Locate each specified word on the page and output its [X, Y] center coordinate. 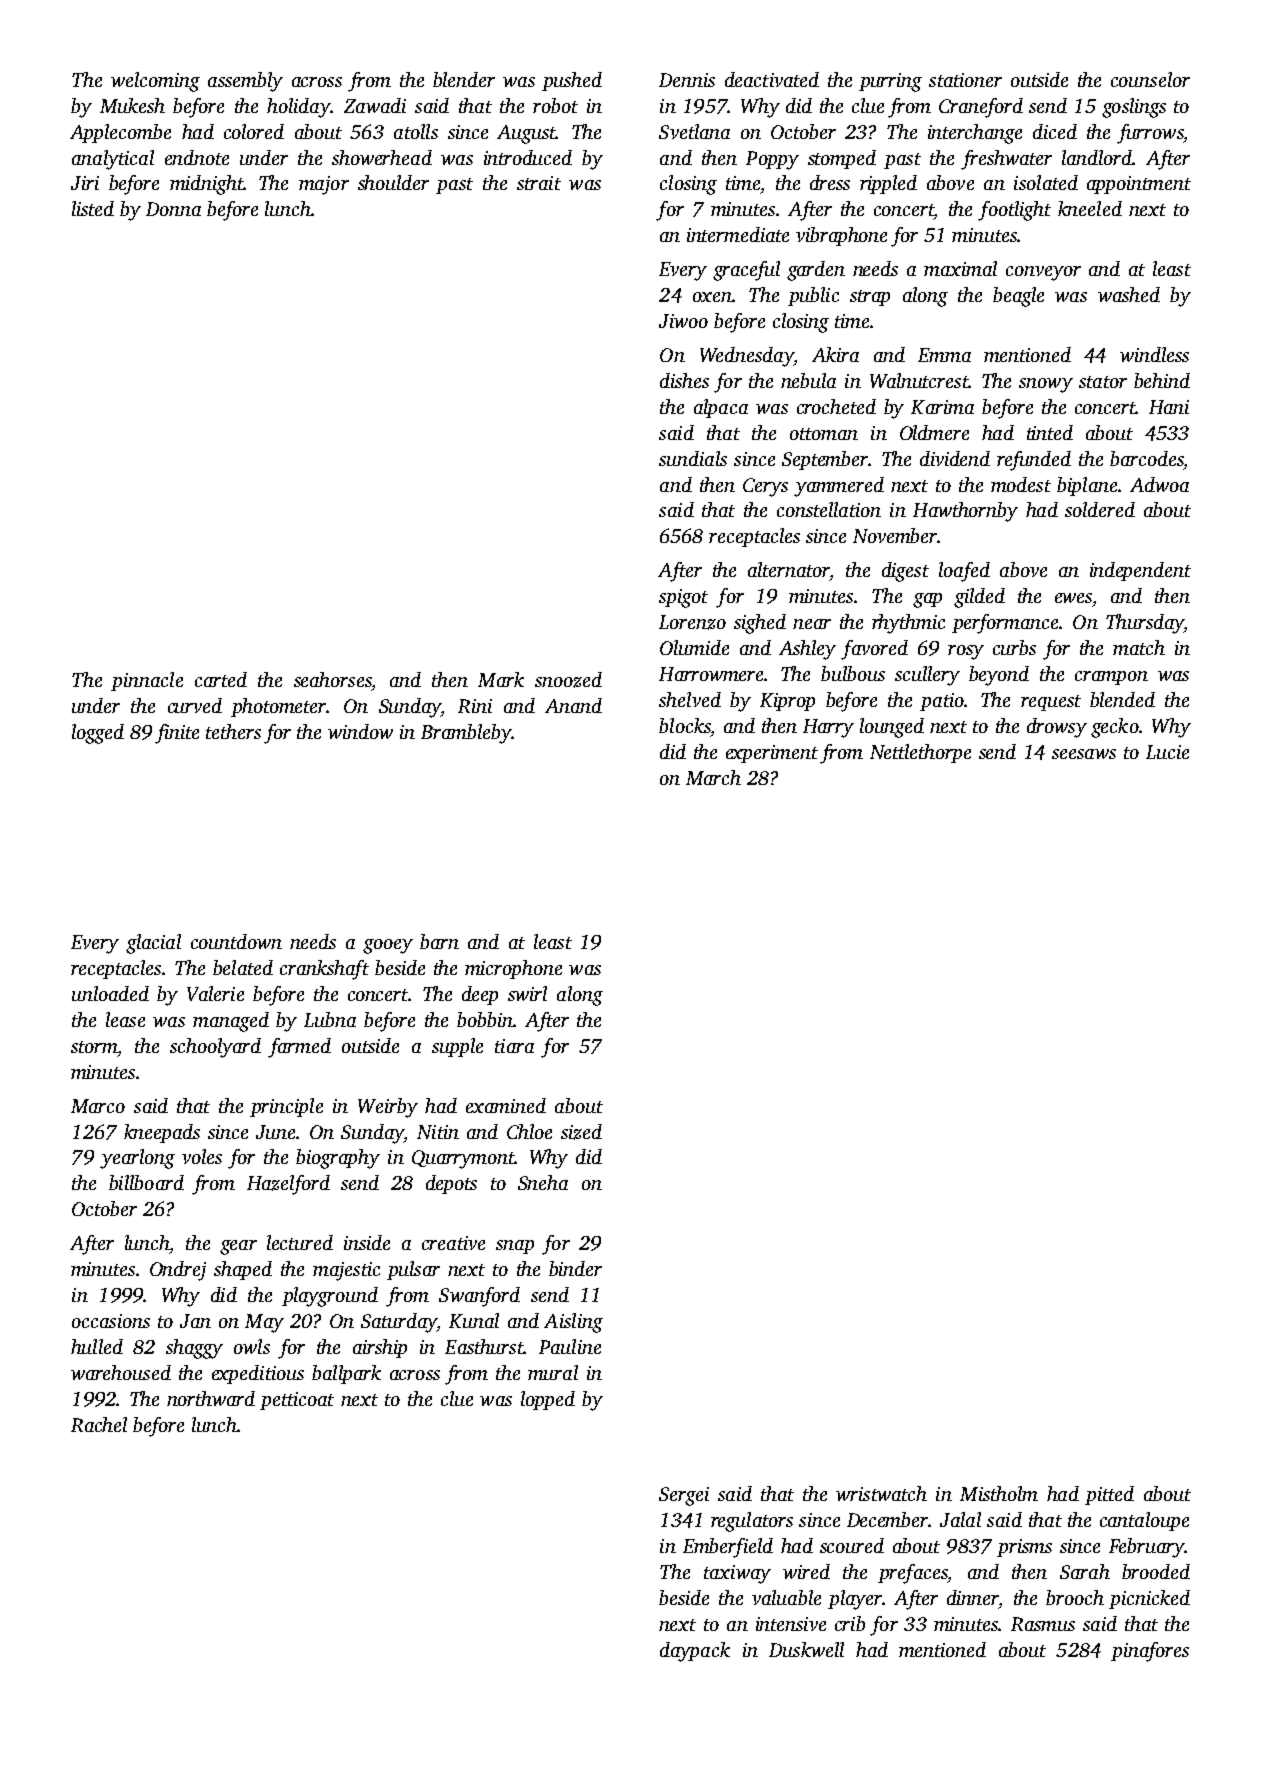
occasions [111, 1321]
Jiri [85, 183]
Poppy [772, 160]
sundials [693, 458]
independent [1140, 571]
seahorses [332, 679]
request [1051, 703]
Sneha [543, 1182]
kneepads [162, 1133]
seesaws [1084, 754]
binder [575, 1268]
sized [581, 1132]
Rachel [99, 1424]
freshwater [1006, 160]
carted [221, 679]
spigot [683, 598]
